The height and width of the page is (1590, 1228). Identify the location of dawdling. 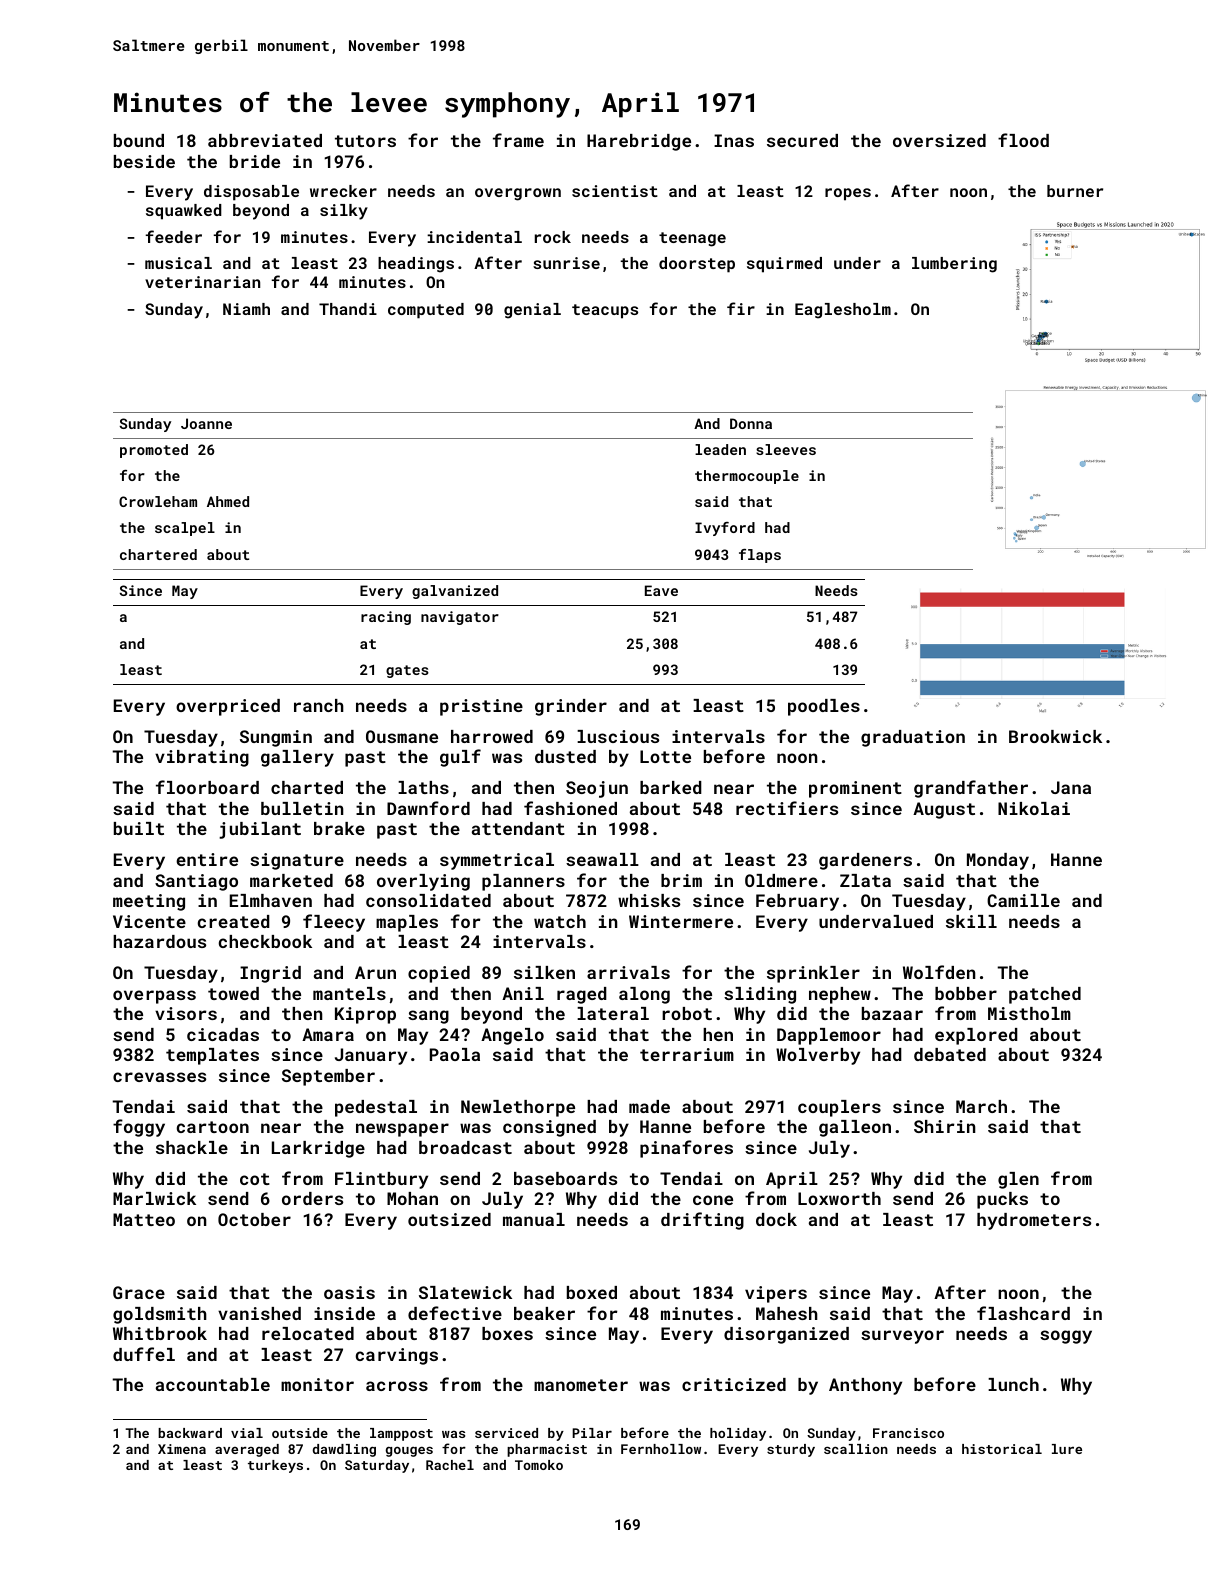
(344, 1450).
